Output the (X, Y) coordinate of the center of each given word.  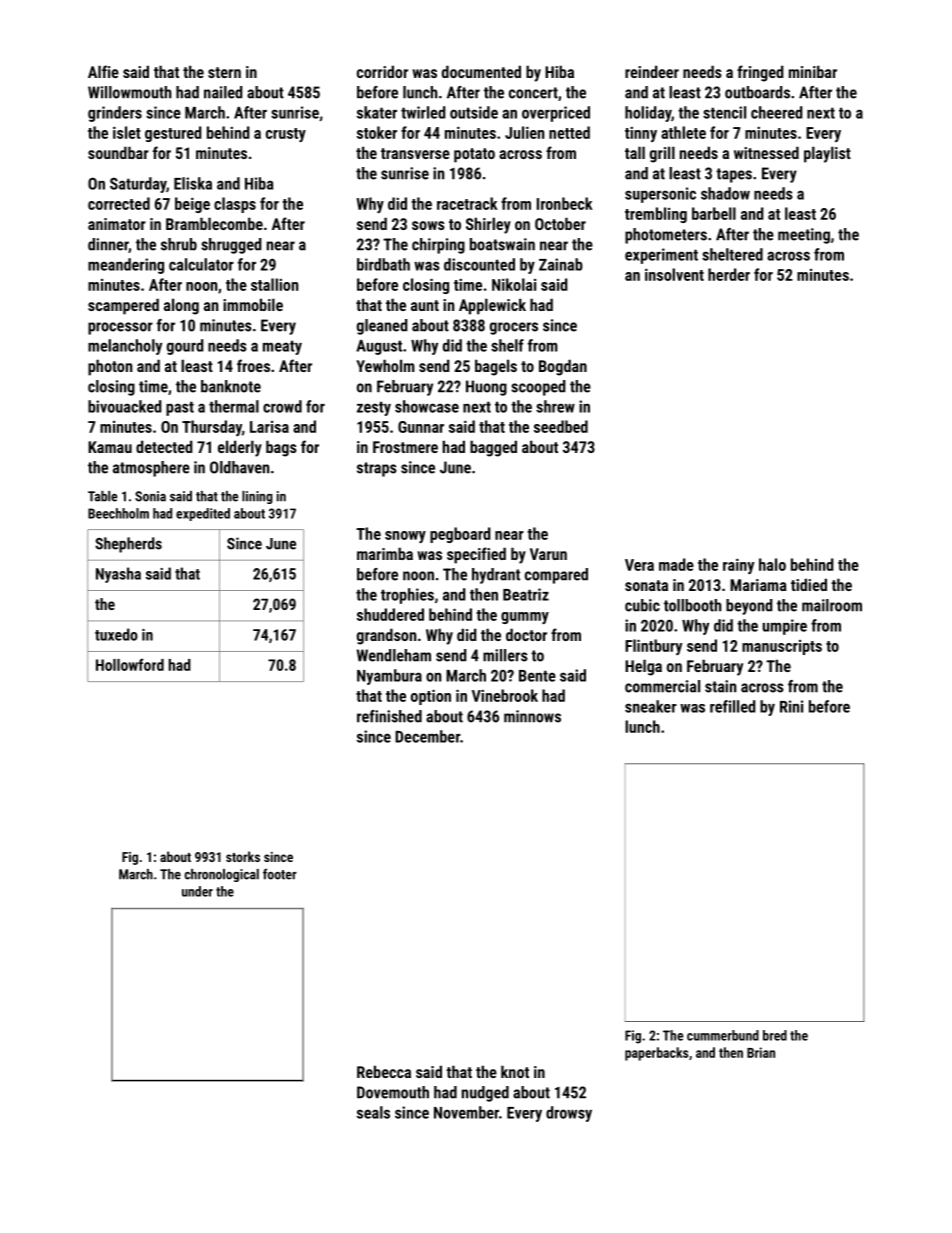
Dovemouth (393, 1092)
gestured (173, 134)
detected (164, 446)
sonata (646, 585)
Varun (548, 554)
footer (280, 874)
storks (243, 856)
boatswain (502, 244)
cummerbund (723, 1035)
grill (662, 154)
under (197, 891)
